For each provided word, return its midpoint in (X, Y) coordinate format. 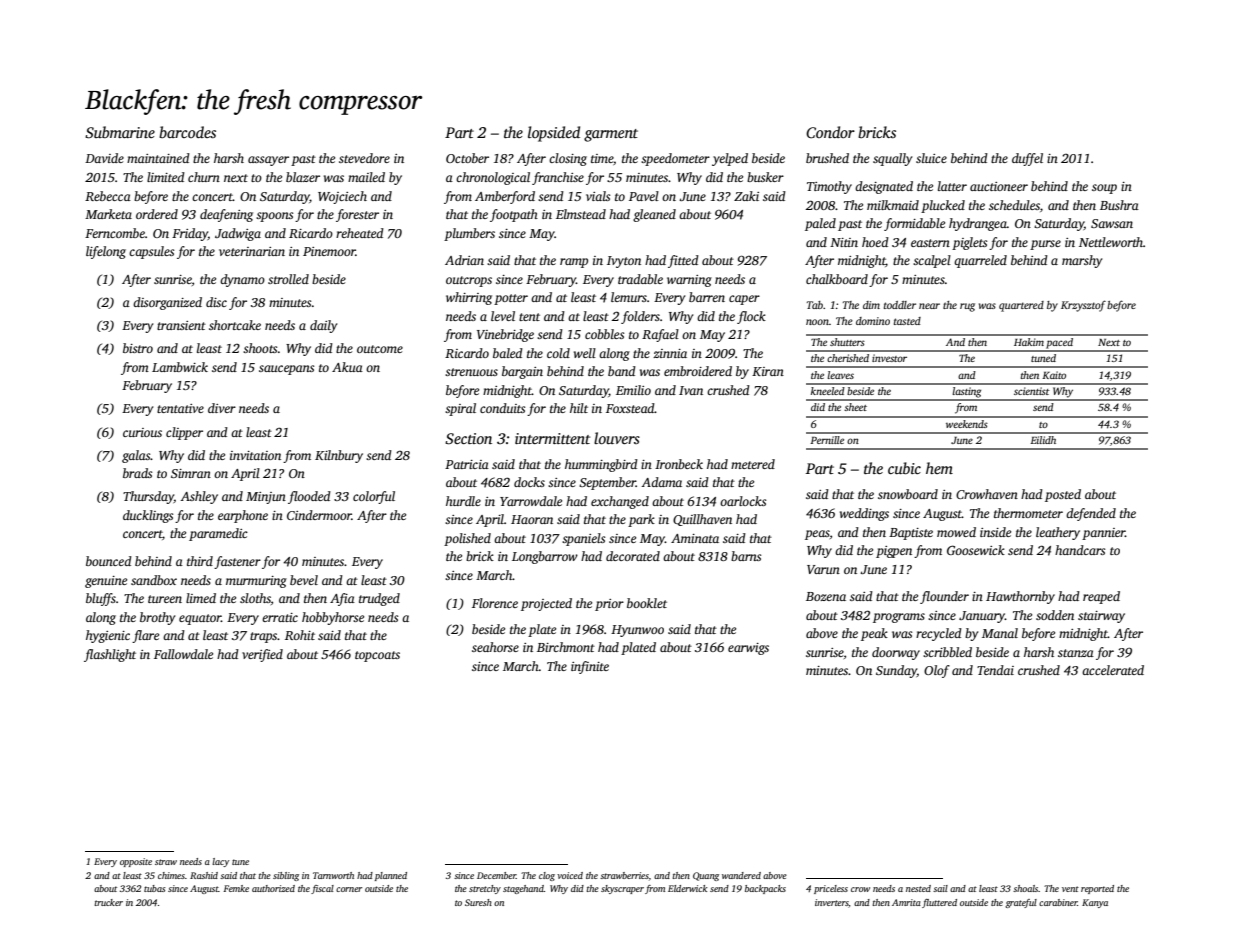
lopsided (554, 134)
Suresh (478, 902)
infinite (590, 667)
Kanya (1095, 903)
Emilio (633, 390)
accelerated (1113, 670)
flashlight (110, 655)
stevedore (364, 158)
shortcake (235, 325)
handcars (1080, 550)
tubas (155, 888)
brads (137, 473)
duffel (1027, 159)
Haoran (532, 519)
